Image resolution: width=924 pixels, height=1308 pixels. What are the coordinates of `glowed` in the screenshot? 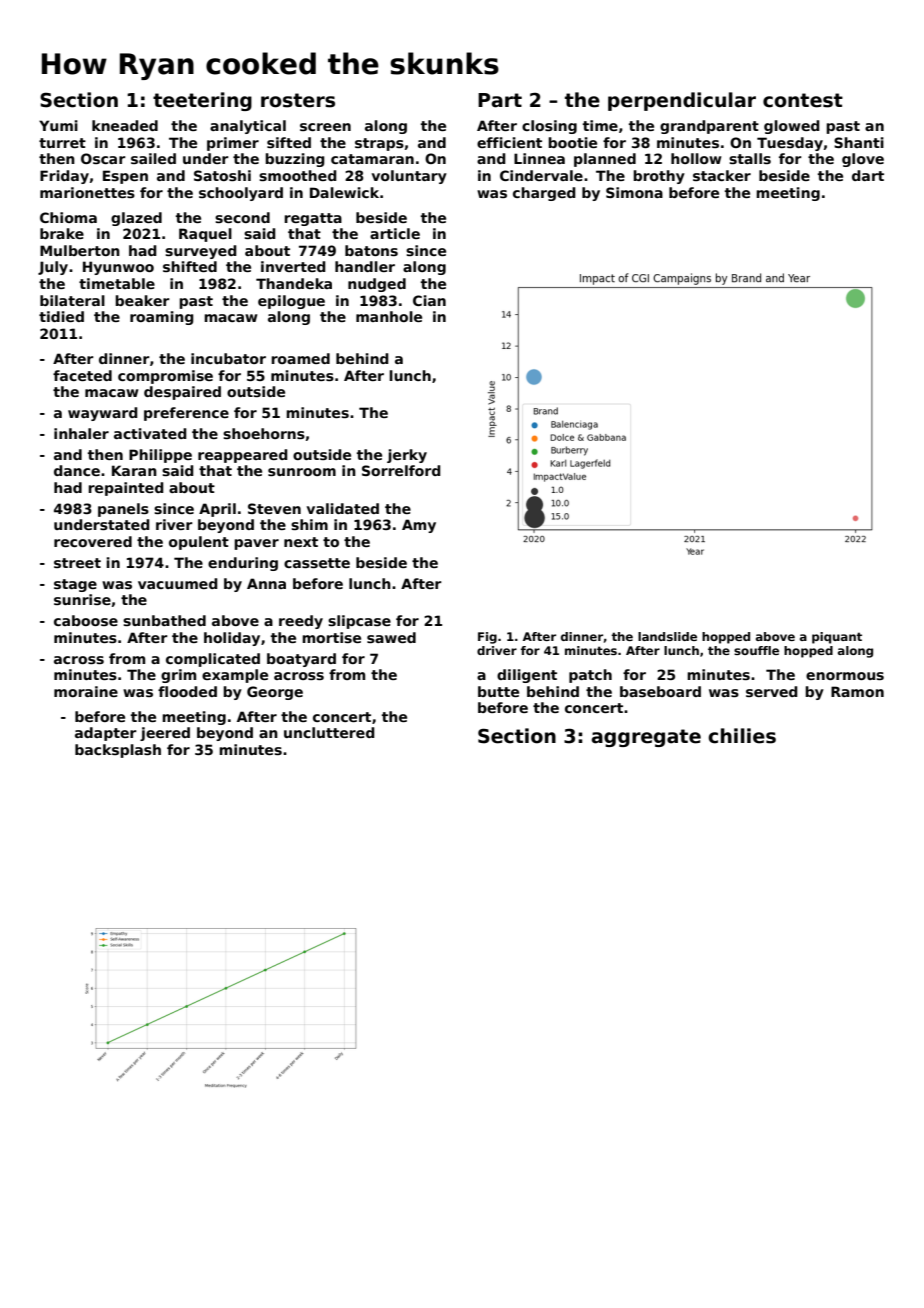 It's located at (792, 127).
